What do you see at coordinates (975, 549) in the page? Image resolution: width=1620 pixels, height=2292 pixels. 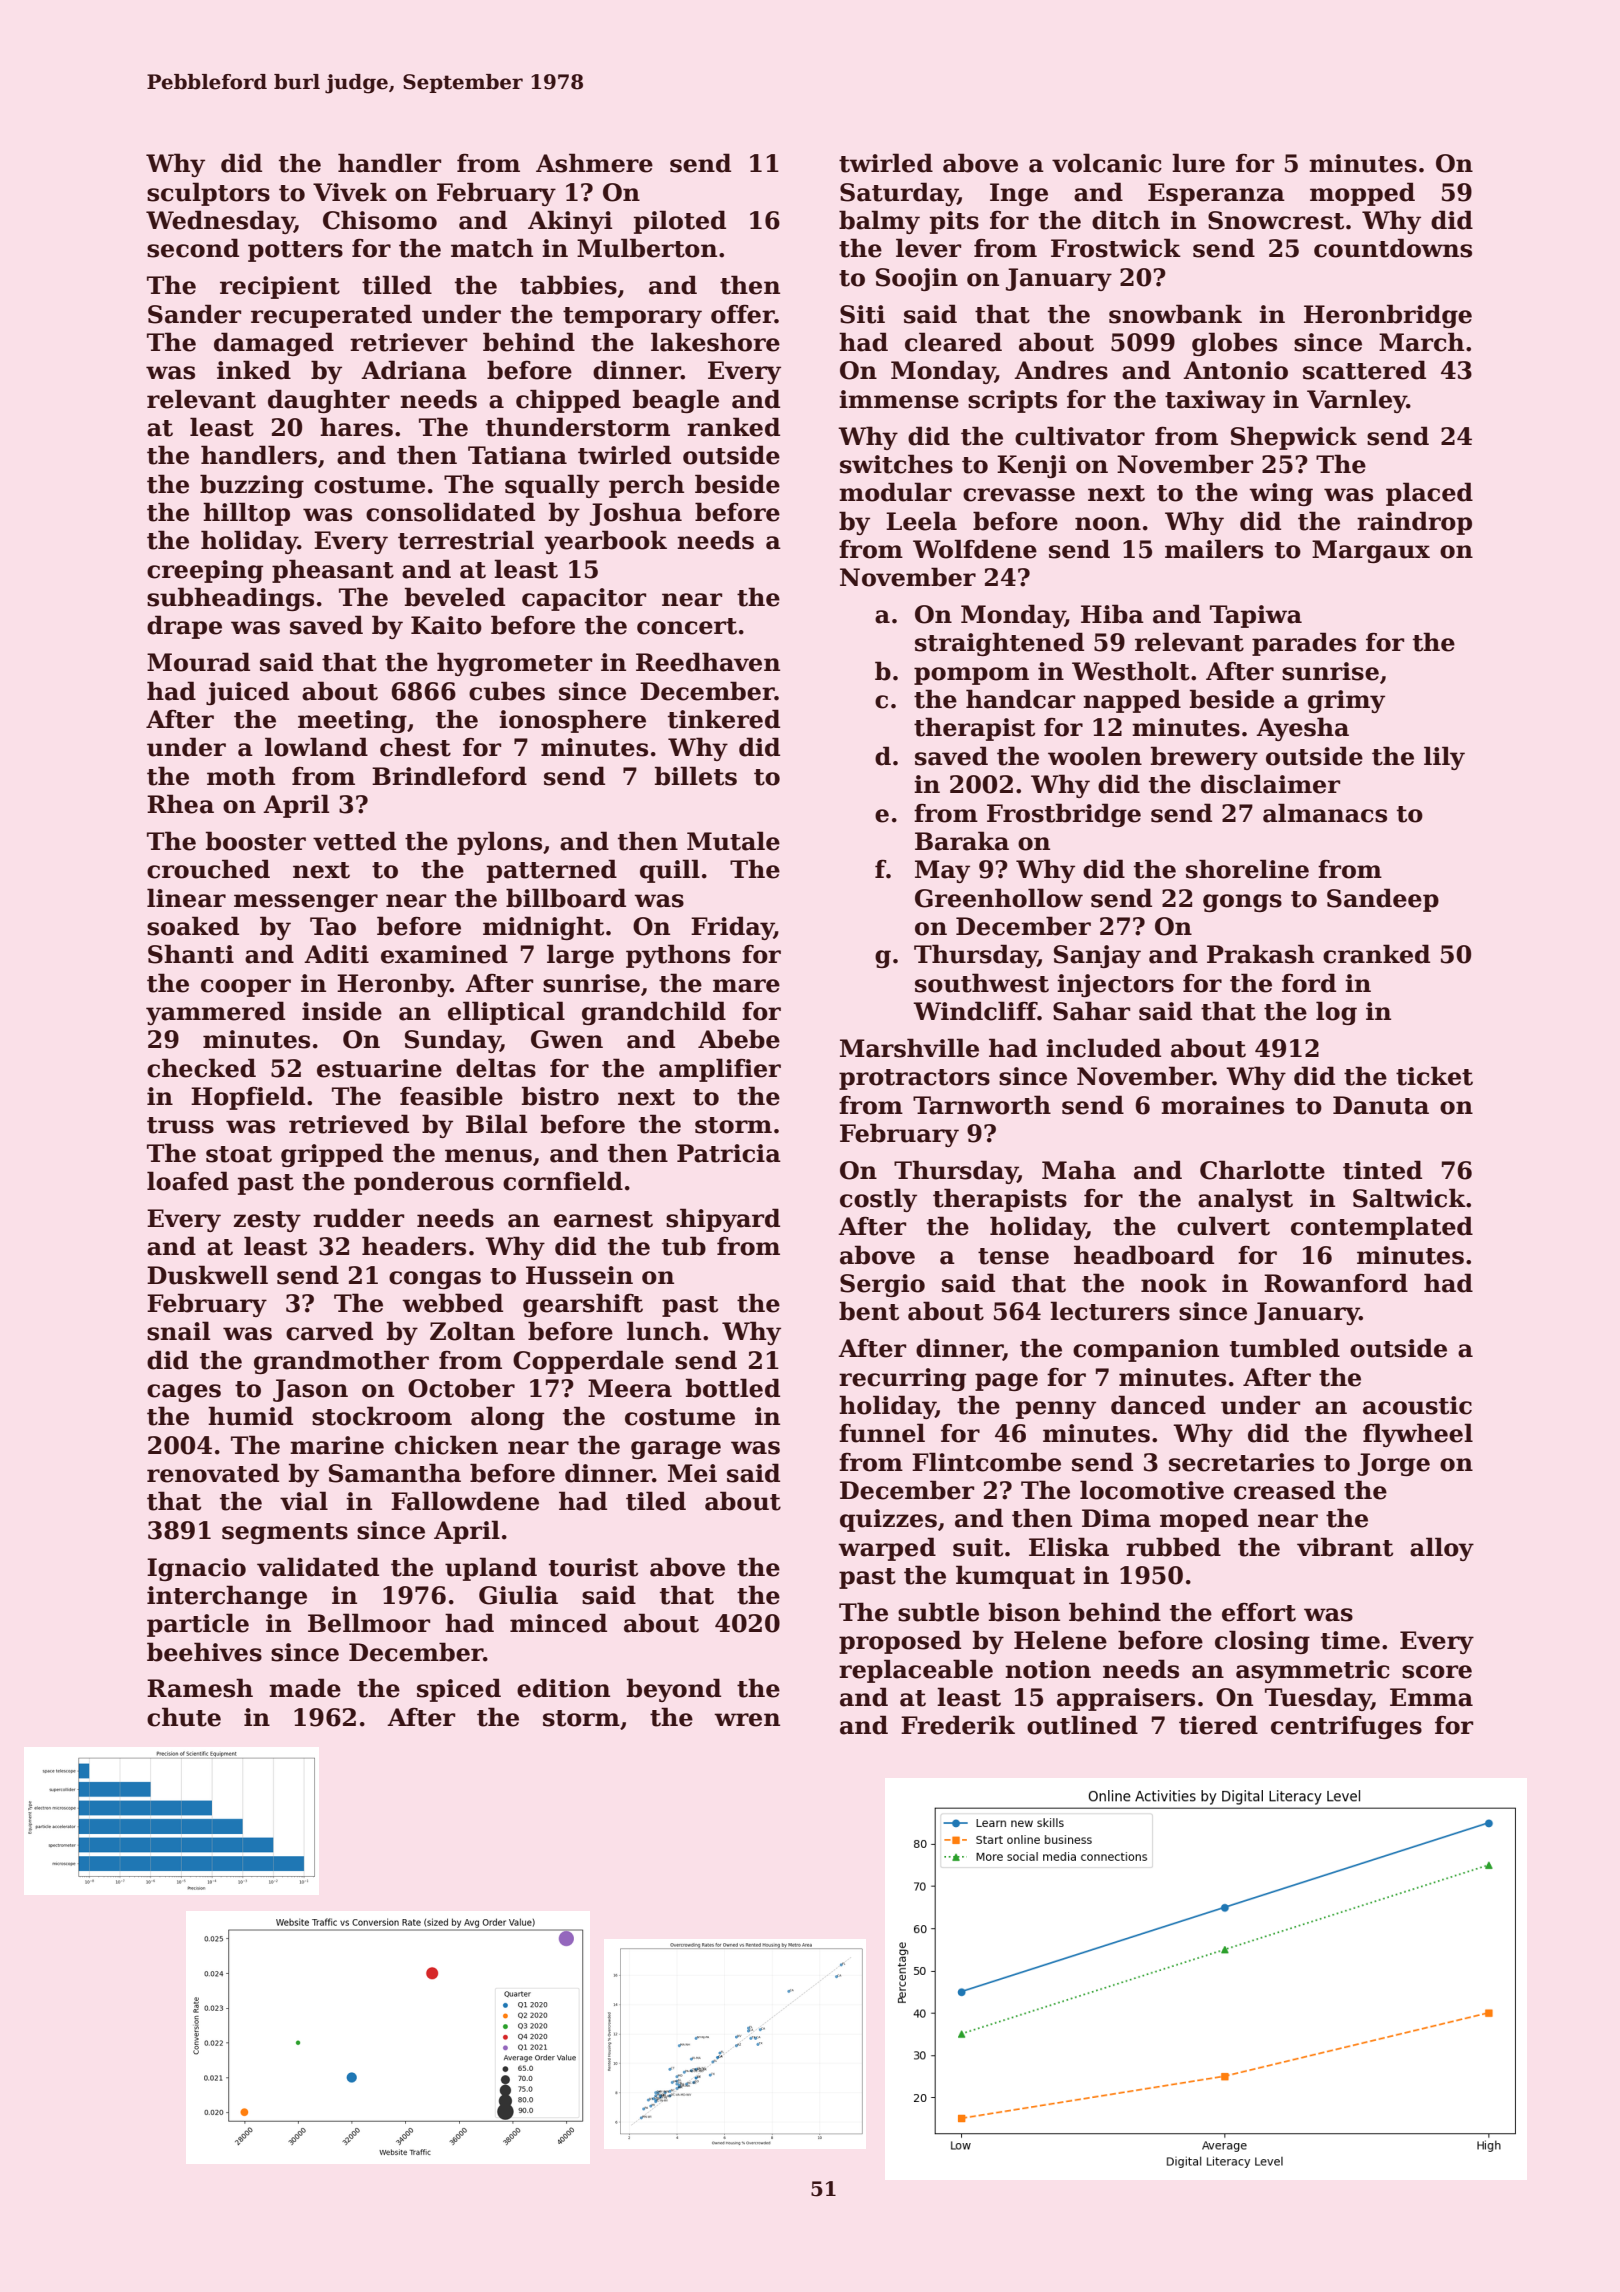 I see `Wolfdene` at bounding box center [975, 549].
